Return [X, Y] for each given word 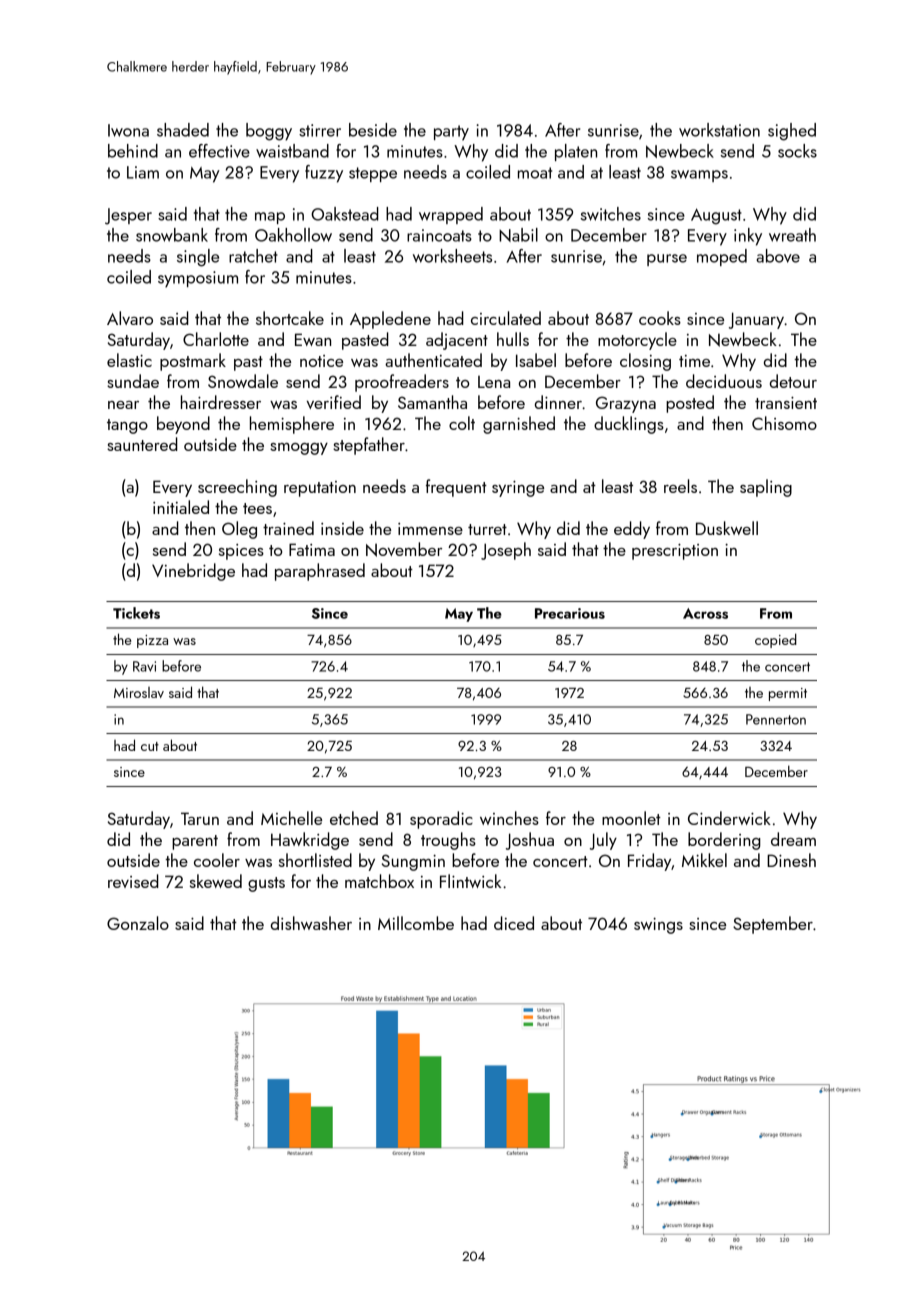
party [451, 133]
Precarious [570, 613]
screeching [237, 488]
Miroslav [139, 692]
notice [321, 361]
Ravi [144, 666]
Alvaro [130, 318]
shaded [183, 130]
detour [793, 381]
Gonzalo [138, 923]
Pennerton [776, 719]
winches [509, 818]
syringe [518, 489]
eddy [632, 530]
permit [788, 694]
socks [797, 151]
